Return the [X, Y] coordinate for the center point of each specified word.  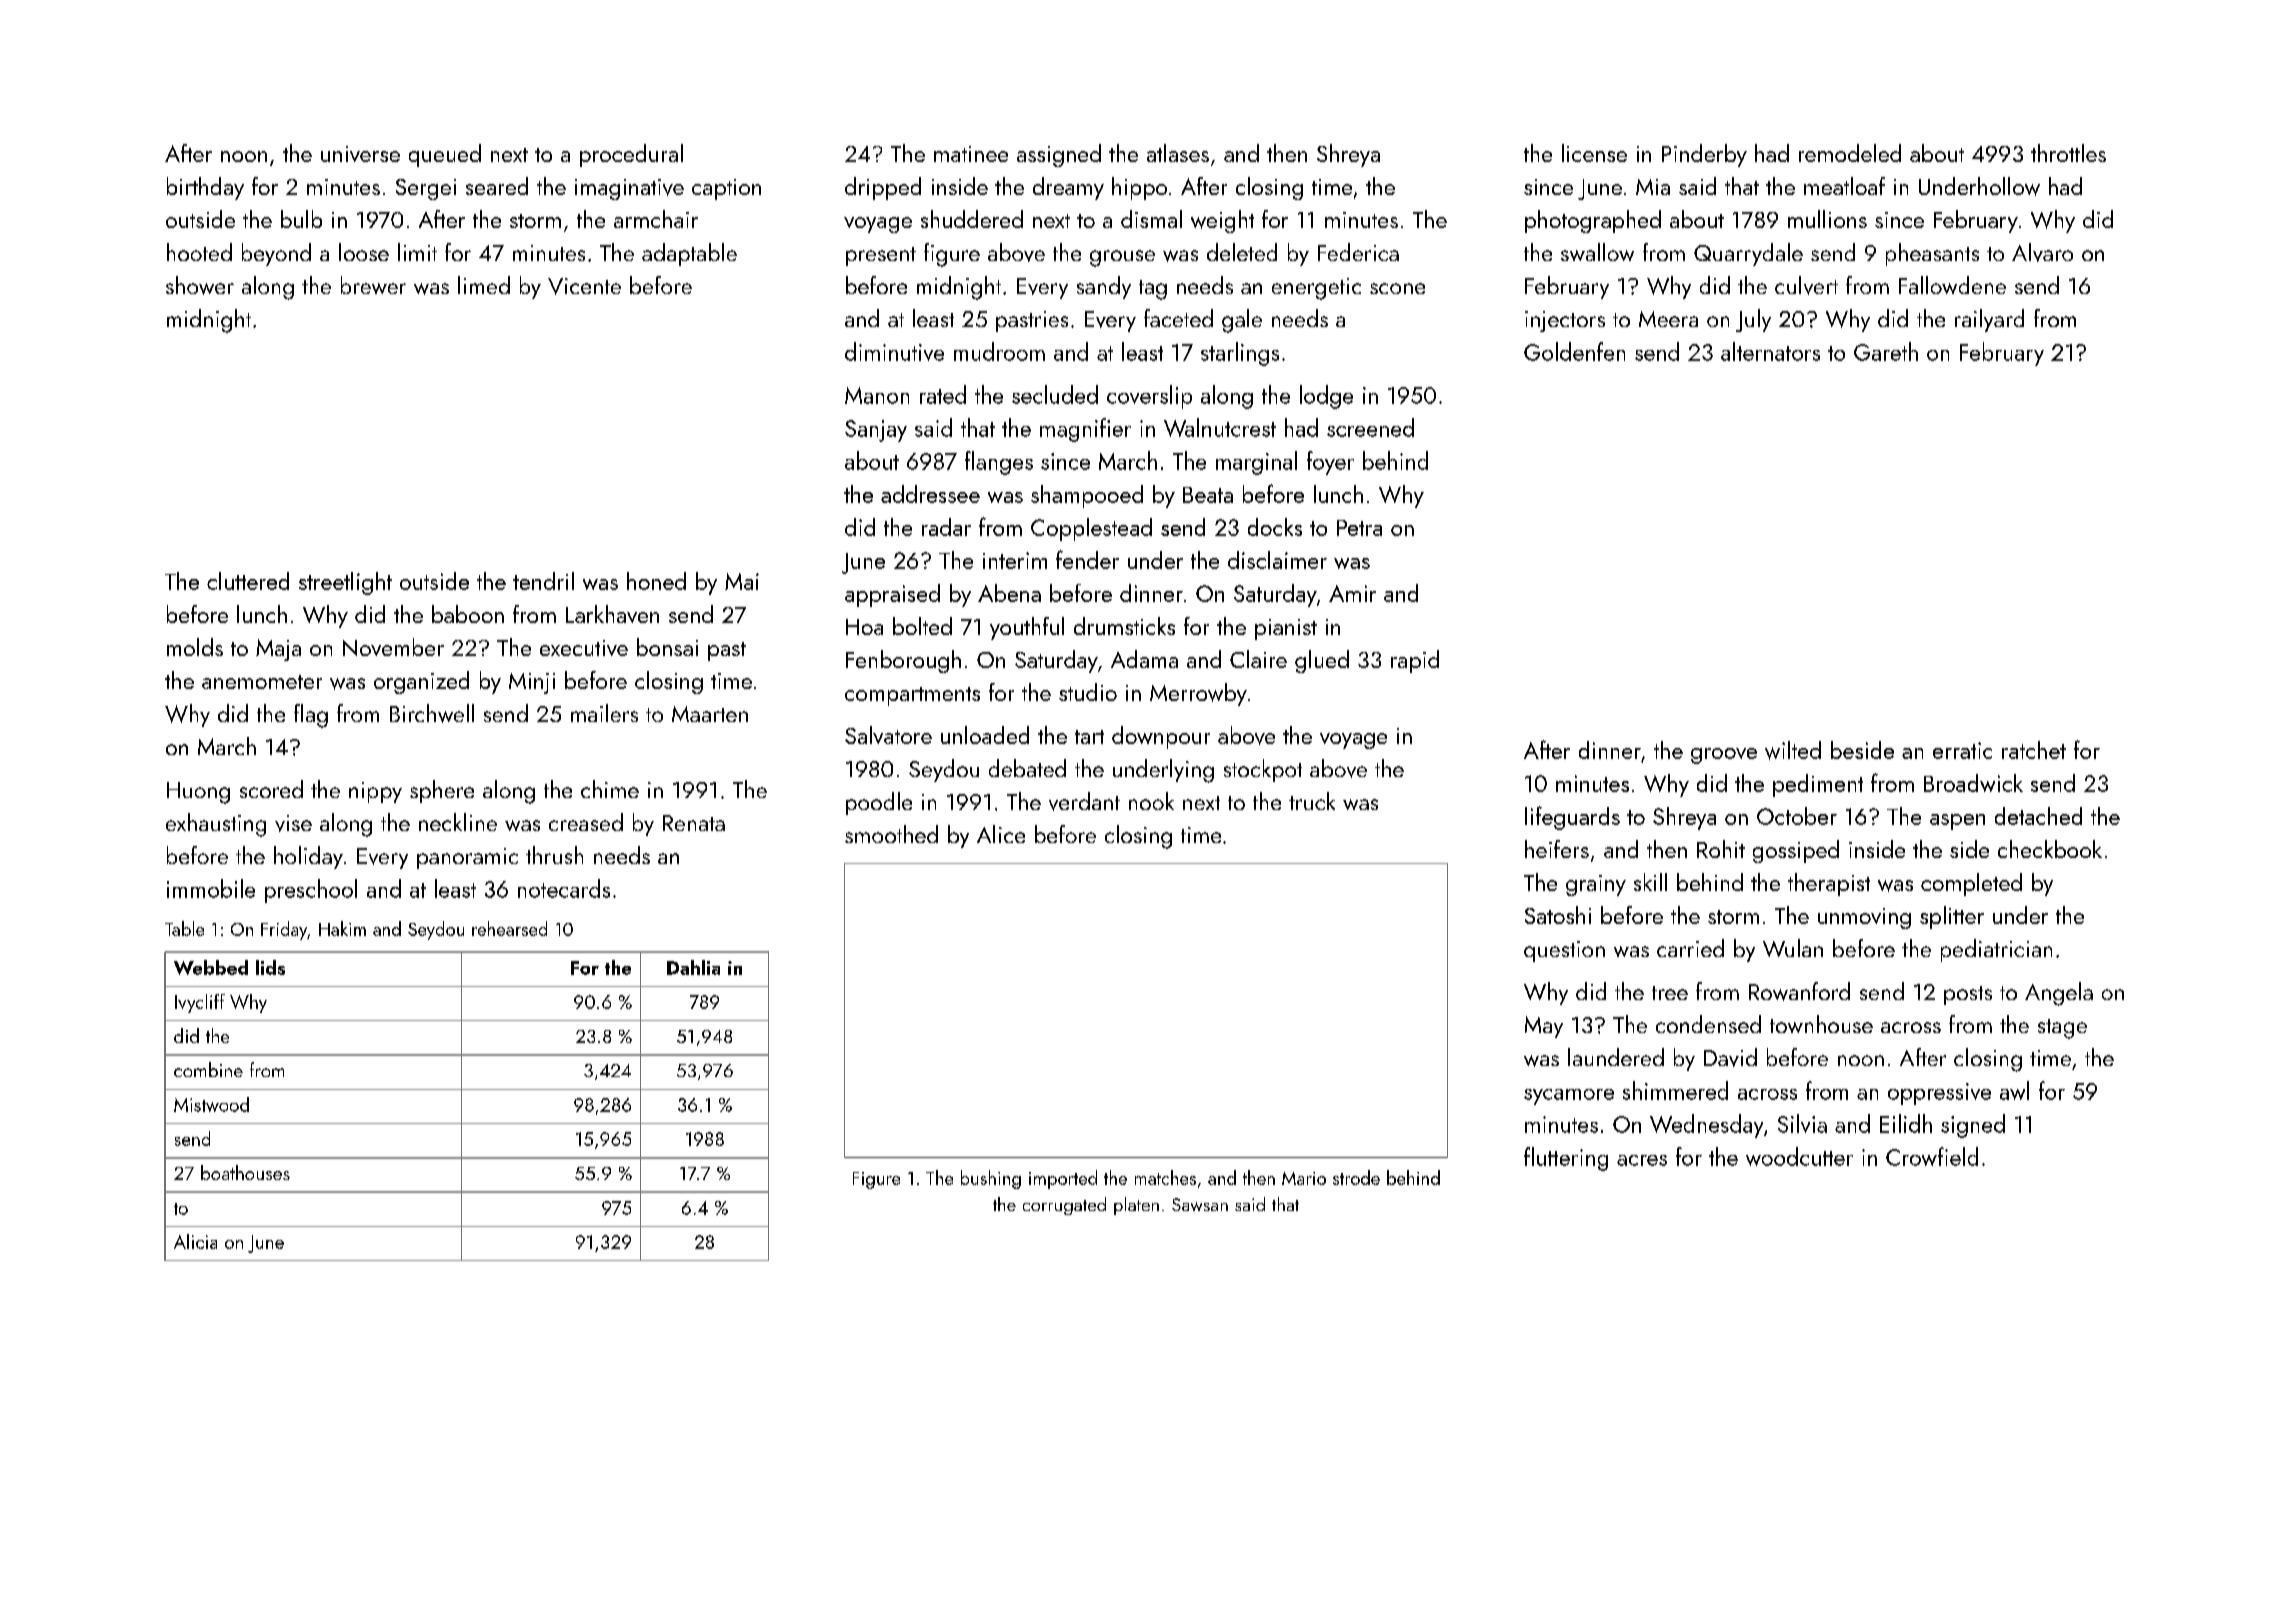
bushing [991, 1179]
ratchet [2034, 750]
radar [946, 527]
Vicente [584, 286]
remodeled [1850, 153]
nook [1151, 801]
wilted [1793, 750]
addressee [930, 494]
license [1594, 153]
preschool [311, 891]
